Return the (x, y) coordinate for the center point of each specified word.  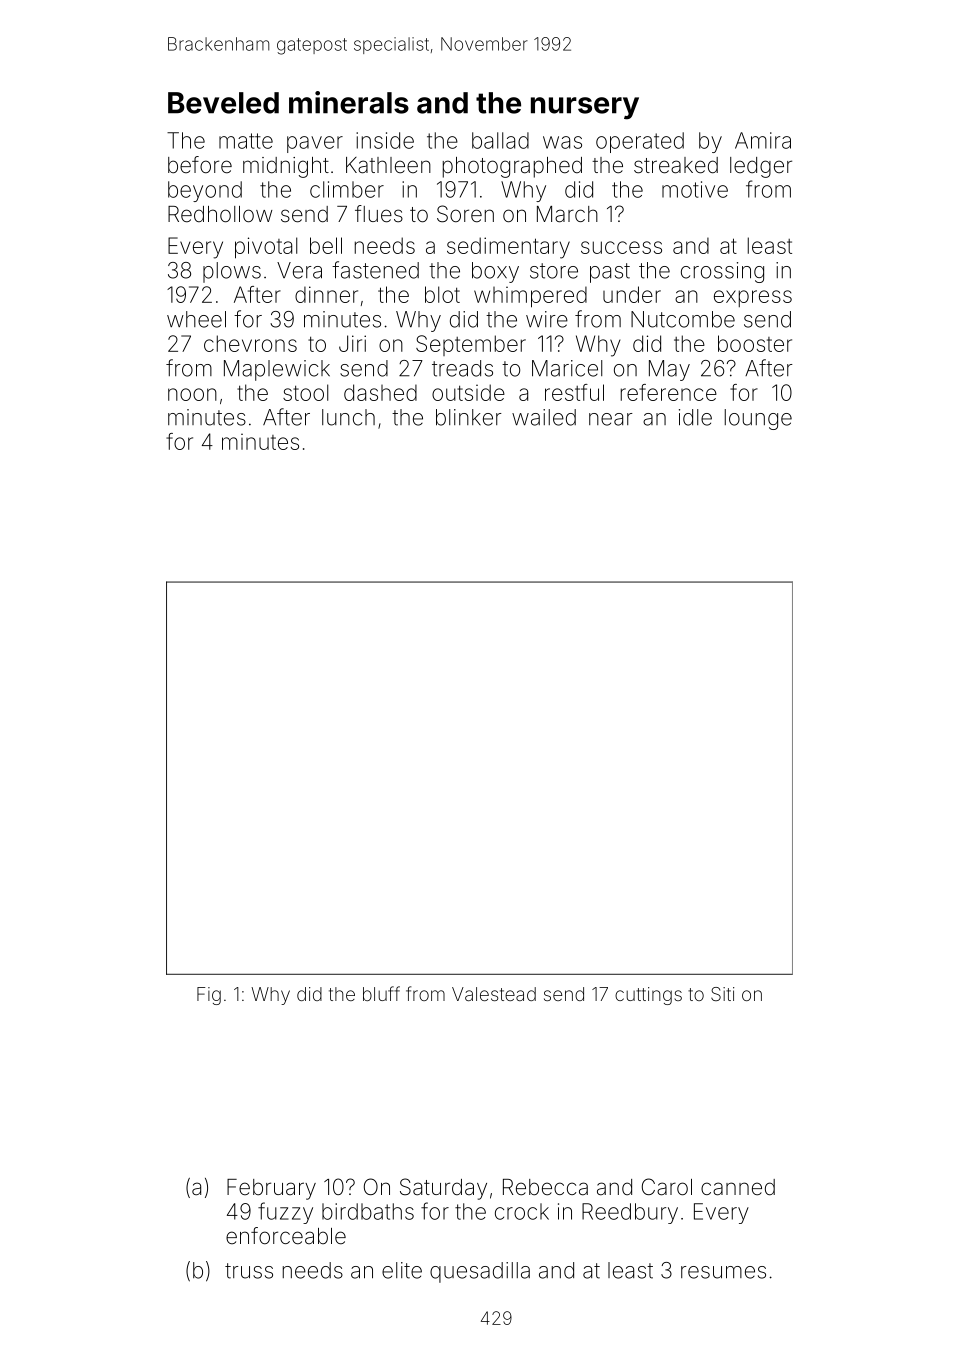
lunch (348, 417)
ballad (500, 140)
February (271, 1189)
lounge (758, 419)
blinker (469, 417)
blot (442, 294)
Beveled (223, 103)
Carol (667, 1187)
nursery (585, 108)
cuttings (648, 996)
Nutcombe (683, 319)
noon (192, 394)
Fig (209, 996)
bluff (381, 993)
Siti (722, 994)
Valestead (494, 994)
